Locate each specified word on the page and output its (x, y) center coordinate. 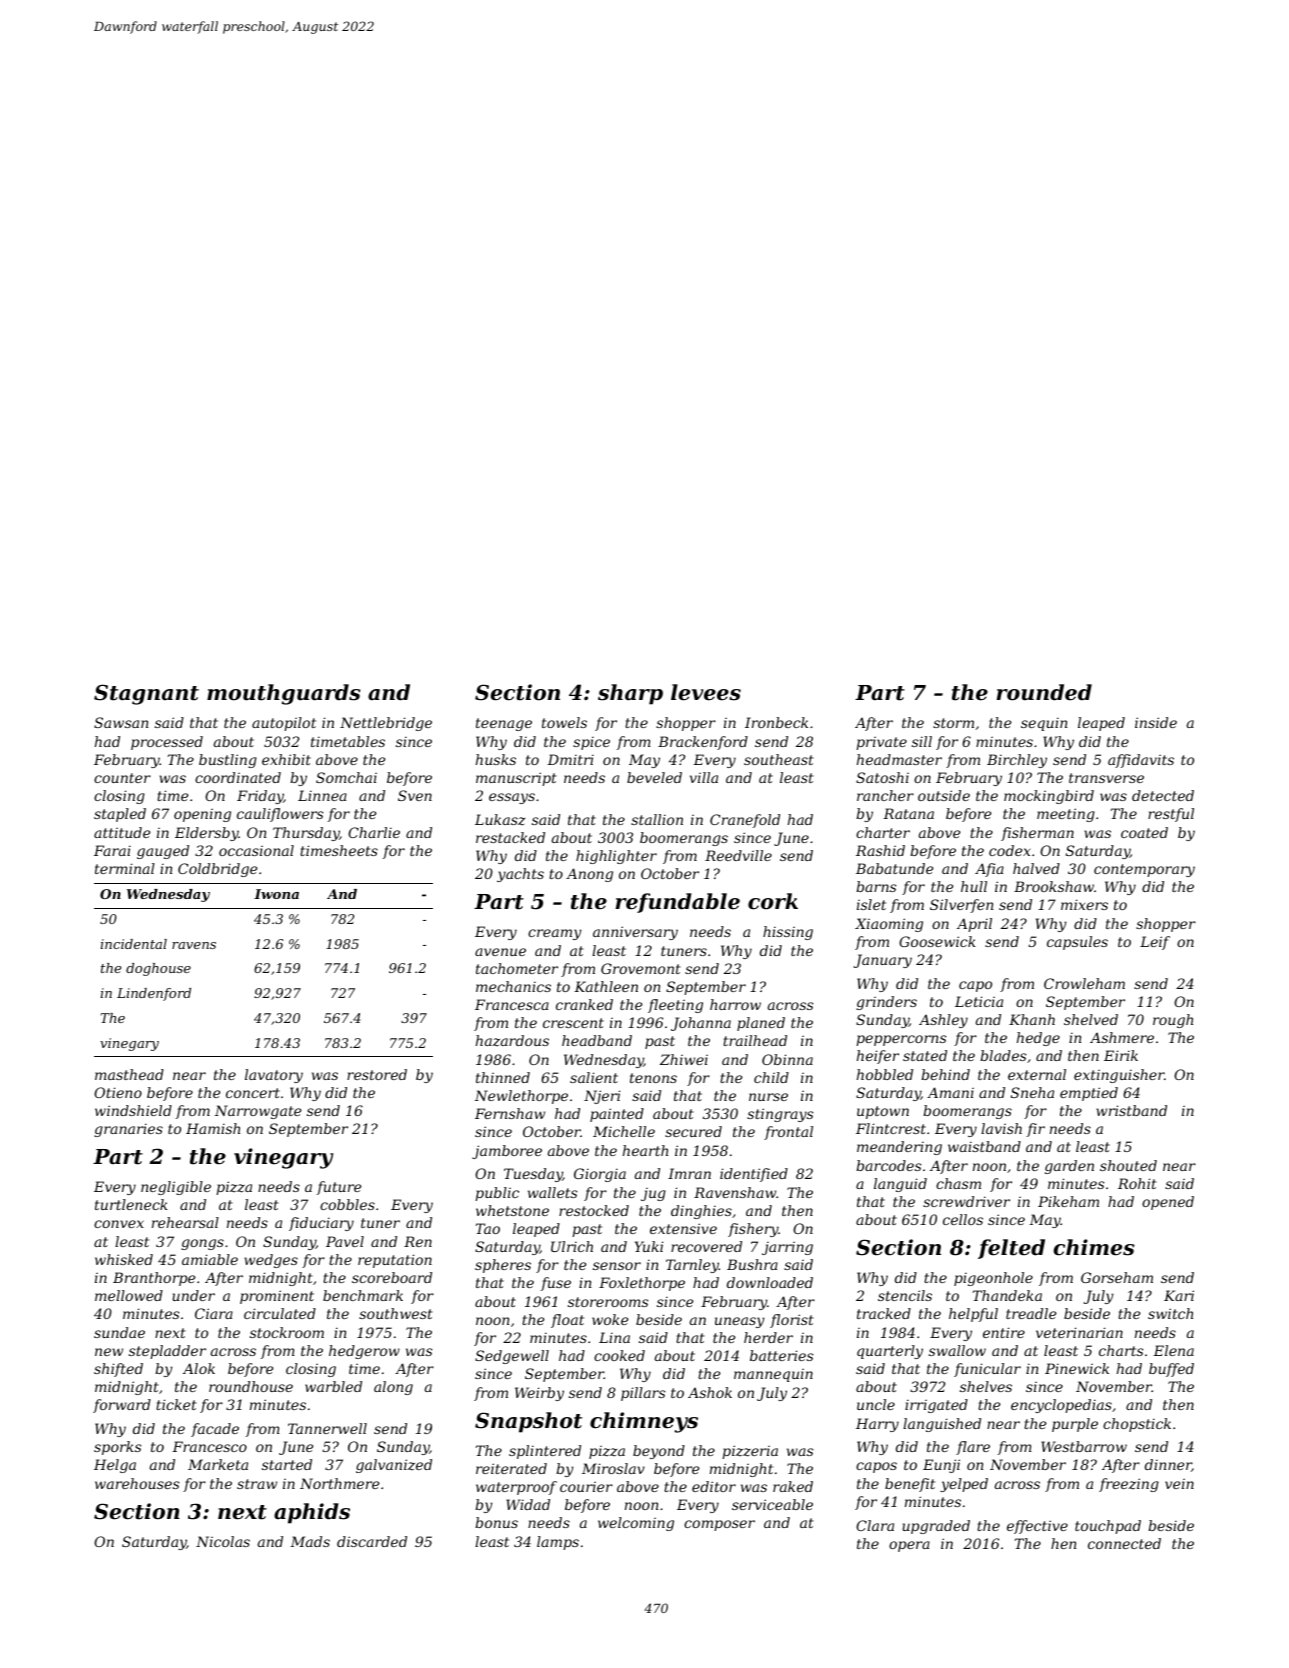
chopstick (1137, 1425)
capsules (1077, 943)
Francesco (209, 1446)
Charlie (374, 832)
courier (586, 1486)
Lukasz (500, 820)
